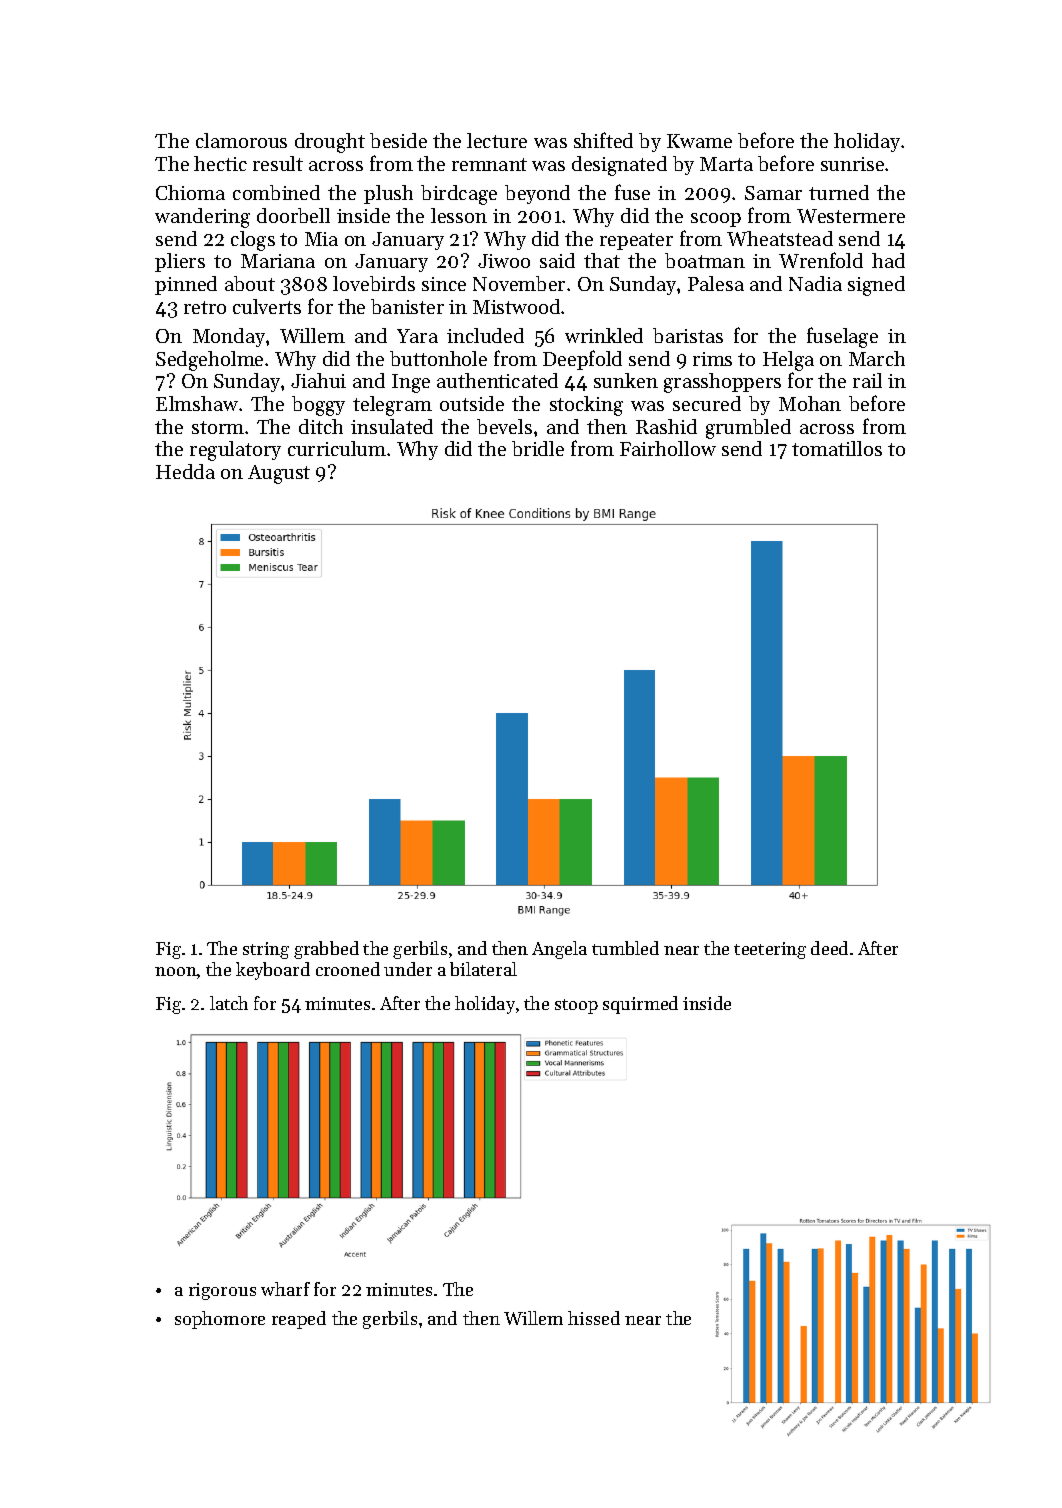 The width and height of the document is (1062, 1508). What do you see at coordinates (285, 1289) in the document?
I see `wharf` at bounding box center [285, 1289].
